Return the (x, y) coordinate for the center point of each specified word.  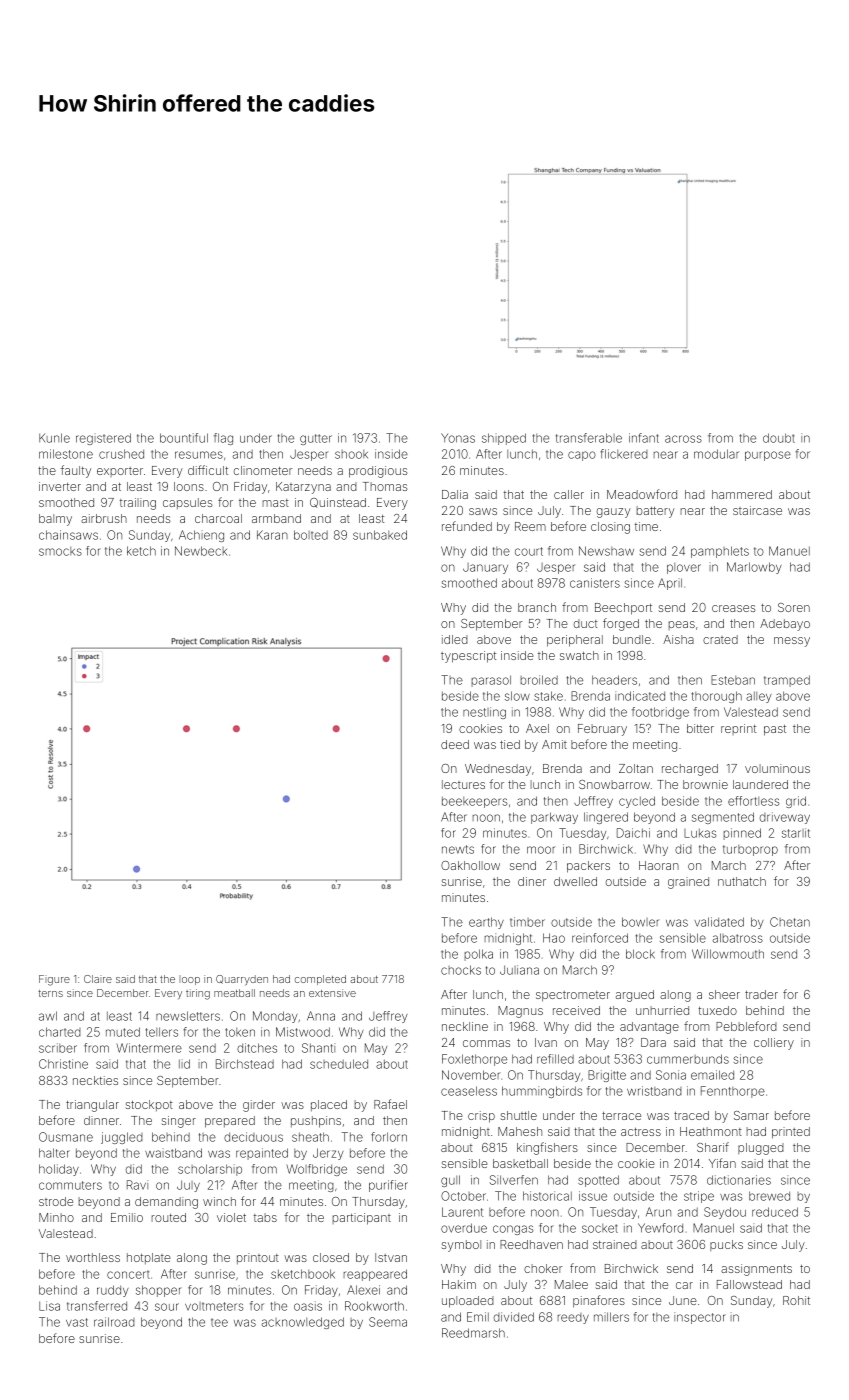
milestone (66, 454)
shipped (504, 439)
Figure (54, 980)
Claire (98, 979)
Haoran (659, 865)
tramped (787, 681)
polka (479, 955)
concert (128, 1274)
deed (455, 744)
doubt (779, 438)
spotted (598, 1181)
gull (450, 1181)
